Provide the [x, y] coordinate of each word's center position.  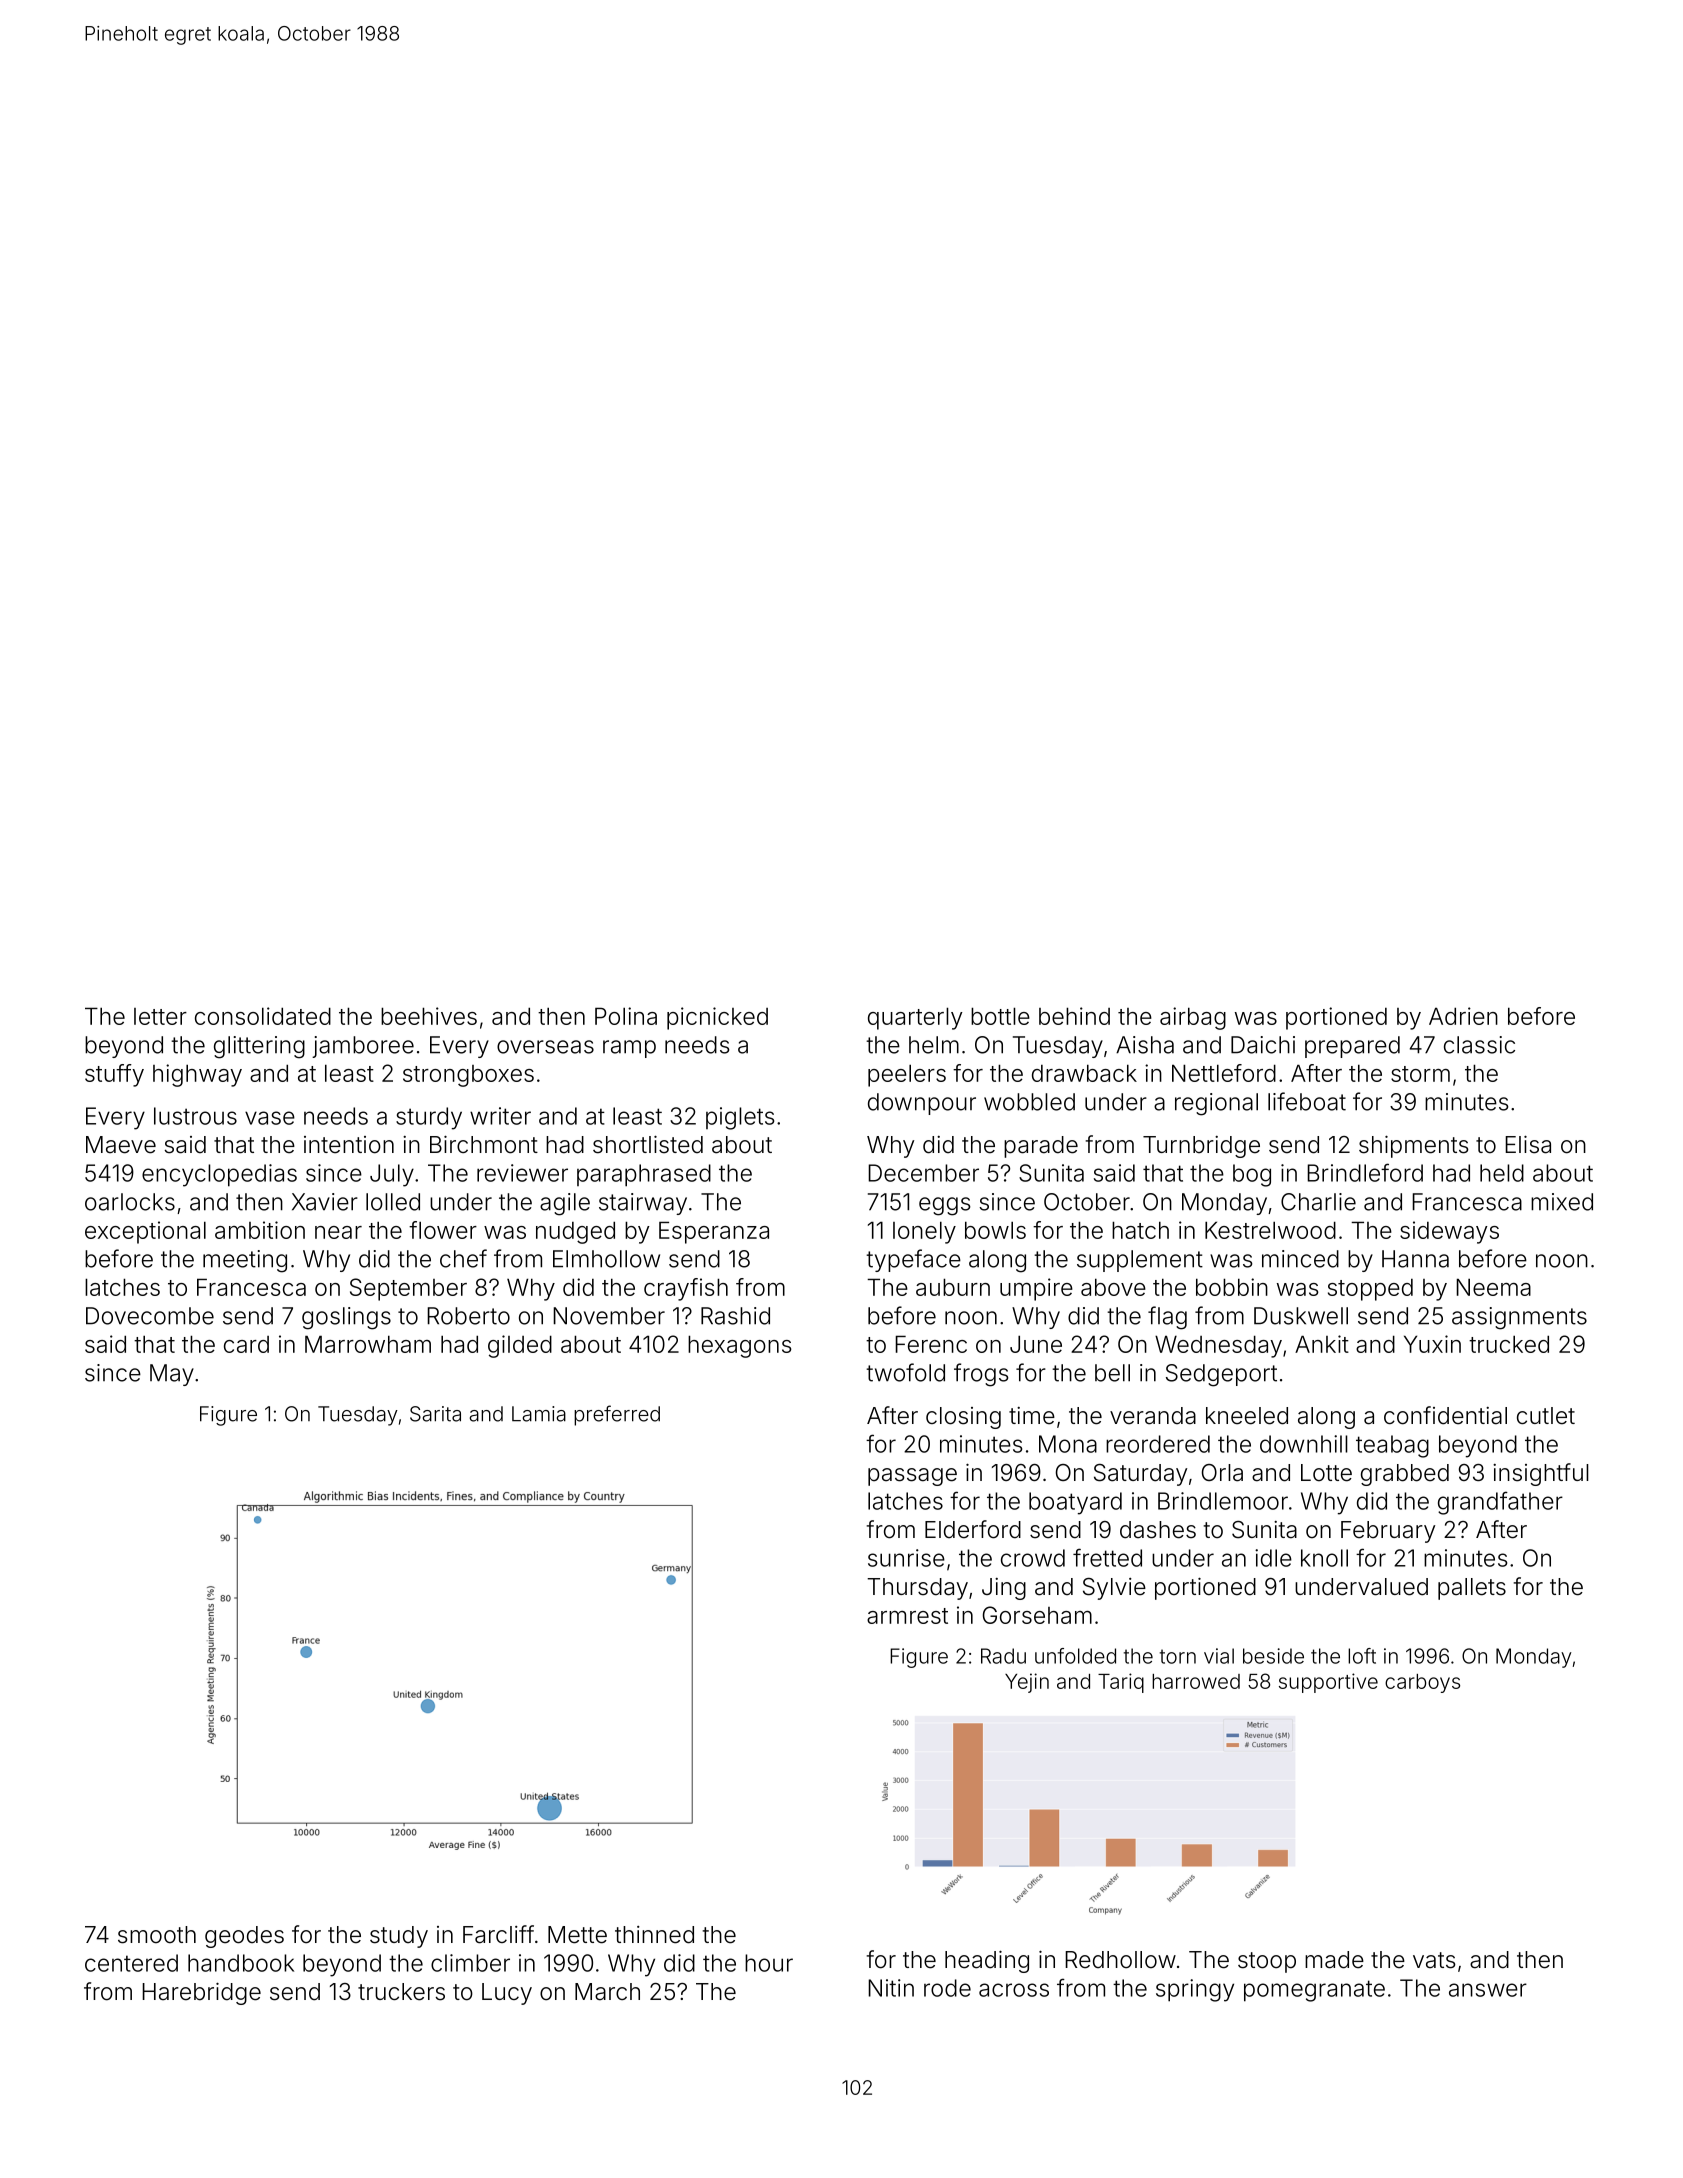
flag [1167, 1318]
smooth [157, 1935]
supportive [1328, 1683]
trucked [1509, 1344]
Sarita [435, 1414]
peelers [907, 1075]
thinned [654, 1935]
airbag [1193, 1018]
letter [160, 1016]
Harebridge [201, 1993]
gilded [520, 1346]
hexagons [740, 1346]
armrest [907, 1616]
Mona [1068, 1444]
